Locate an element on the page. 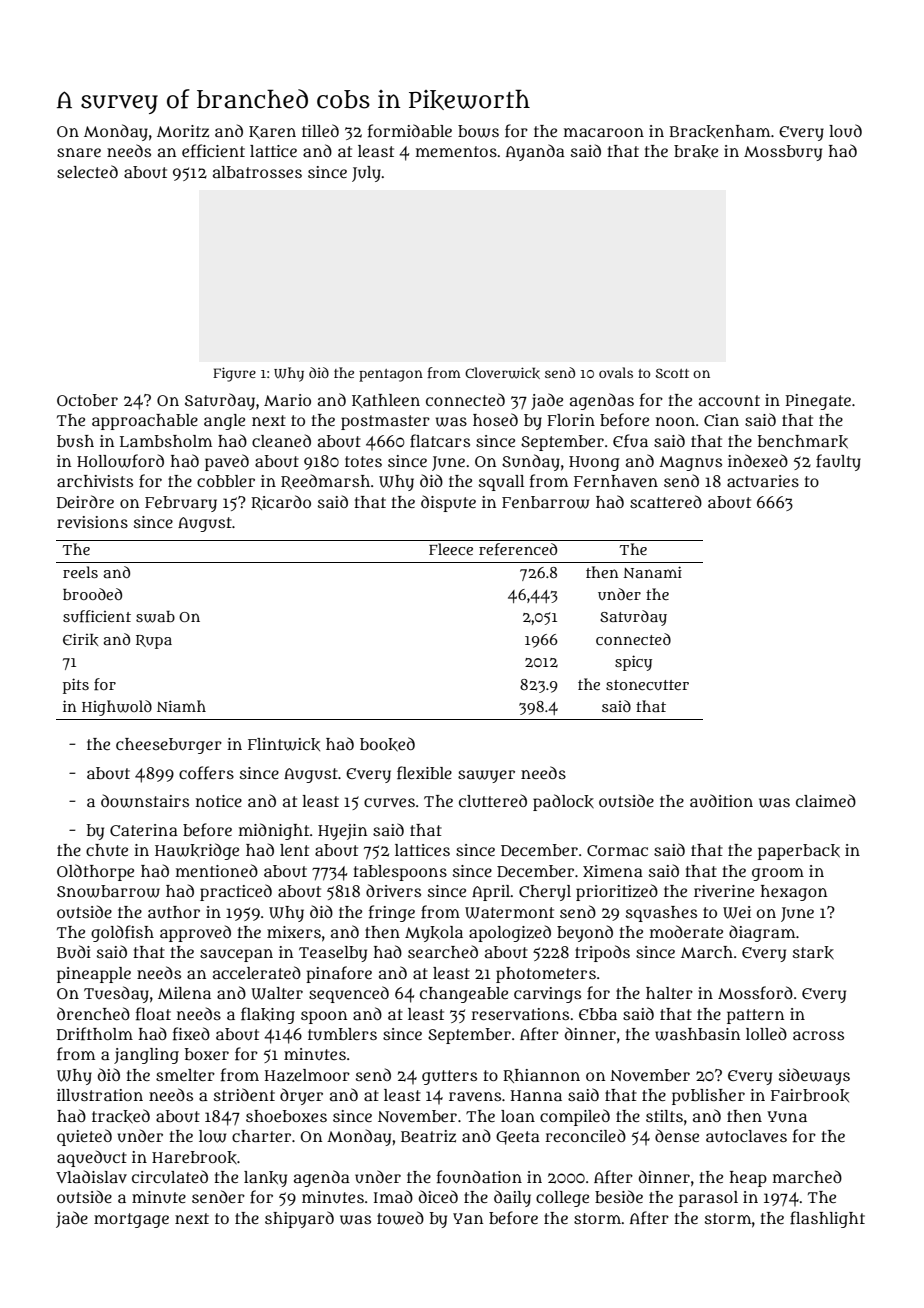 The width and height of the page is (924, 1308). Figure is located at coordinates (234, 374).
